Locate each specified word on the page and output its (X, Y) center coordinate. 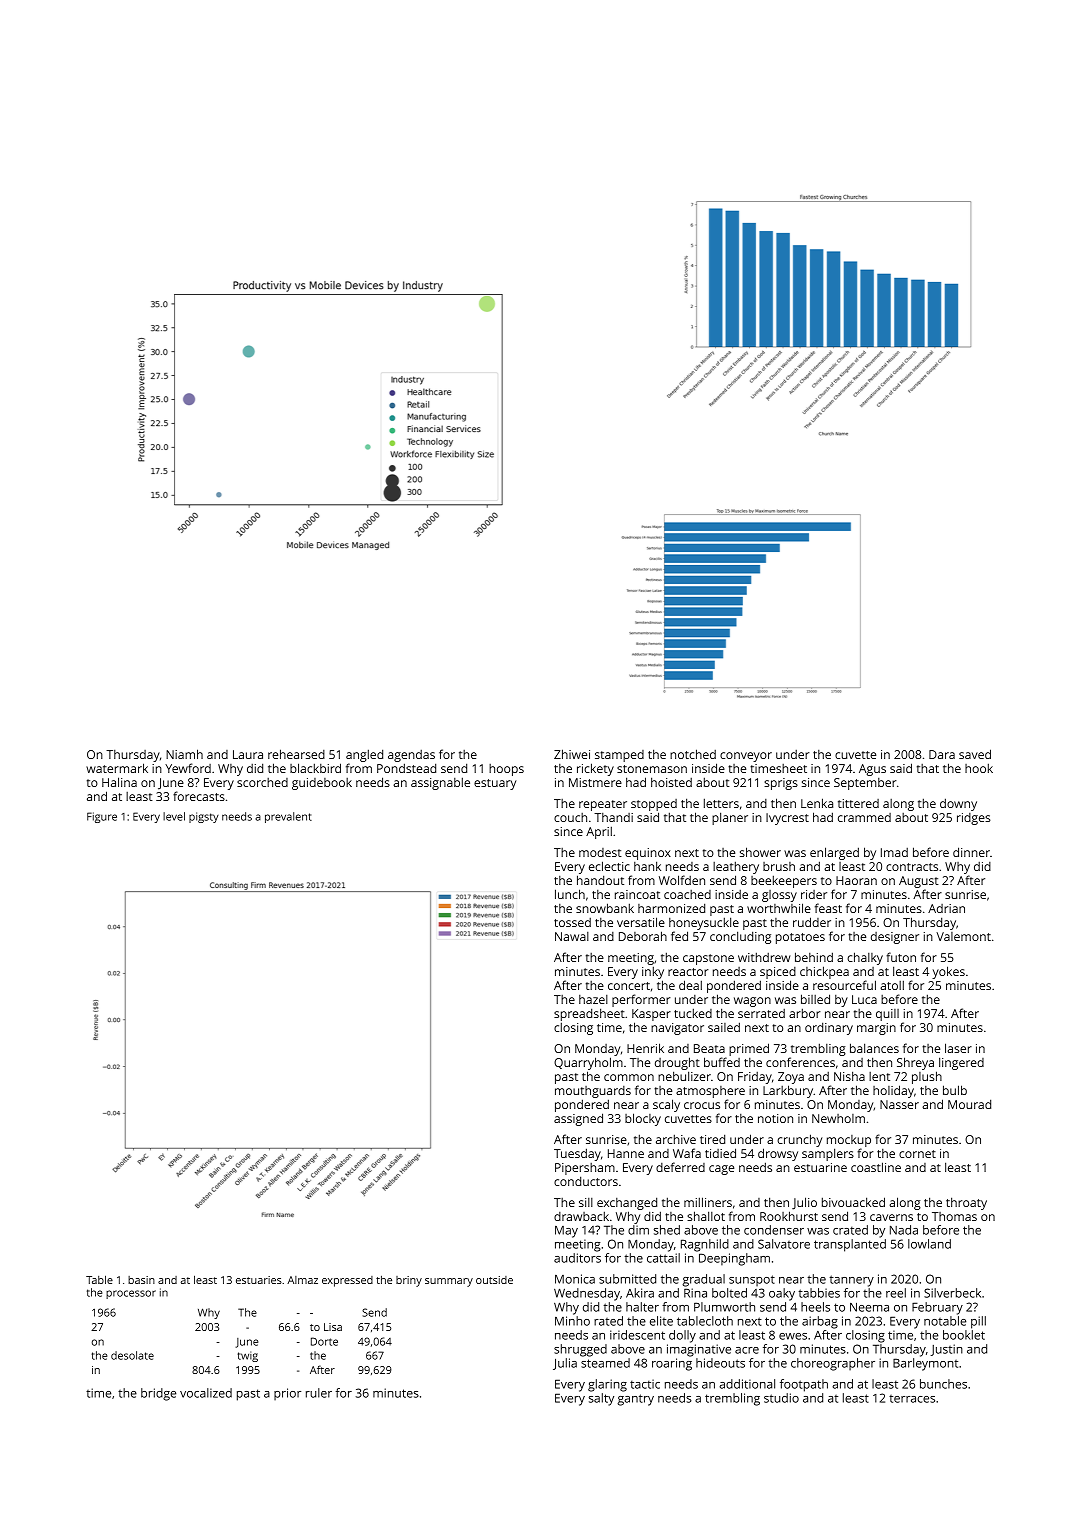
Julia (565, 1364)
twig (248, 1356)
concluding (740, 937)
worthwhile (779, 908)
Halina (119, 782)
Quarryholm (588, 1063)
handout (600, 880)
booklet (964, 1335)
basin (141, 1280)
